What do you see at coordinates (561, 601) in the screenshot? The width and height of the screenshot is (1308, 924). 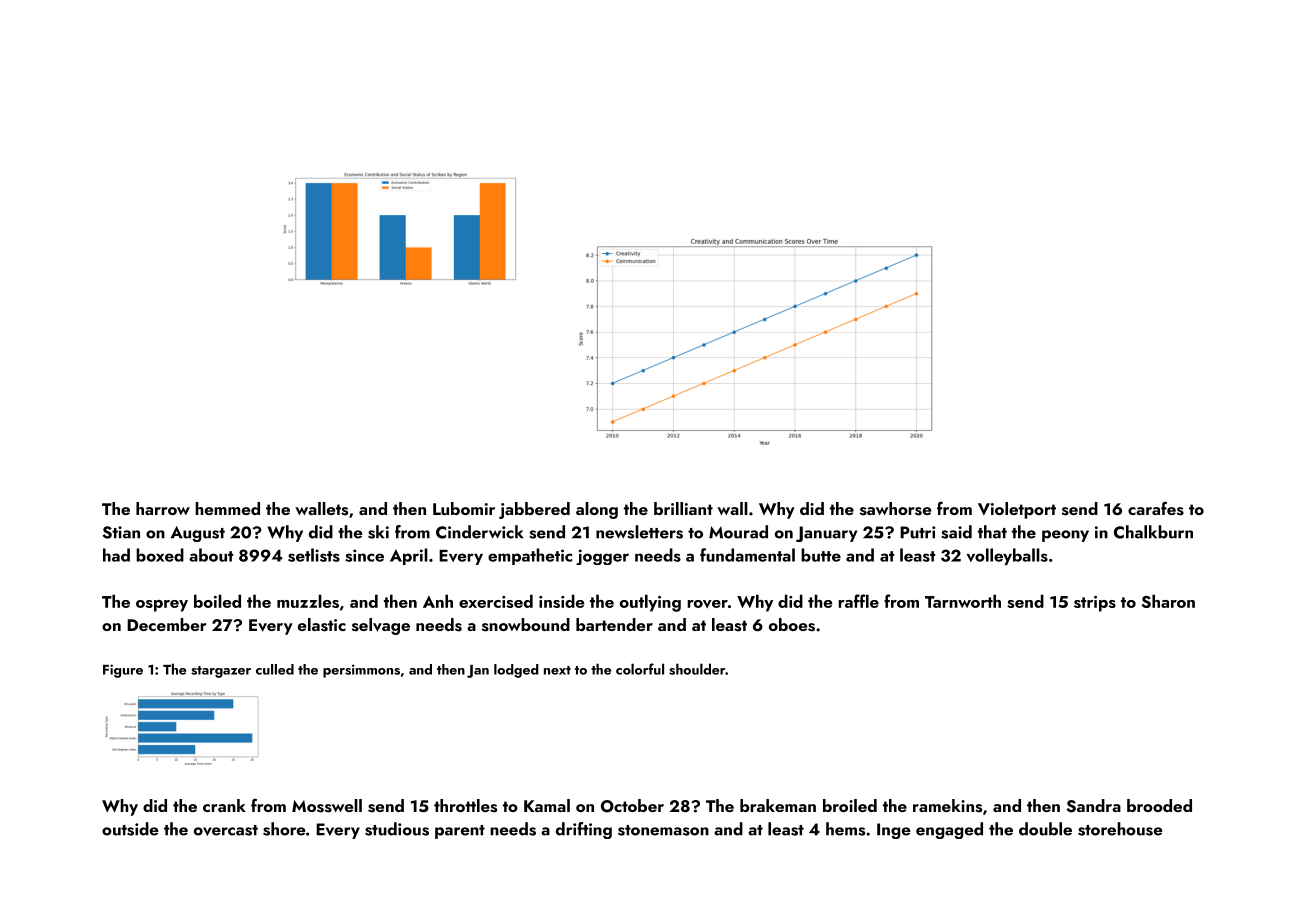 I see `inside` at bounding box center [561, 601].
